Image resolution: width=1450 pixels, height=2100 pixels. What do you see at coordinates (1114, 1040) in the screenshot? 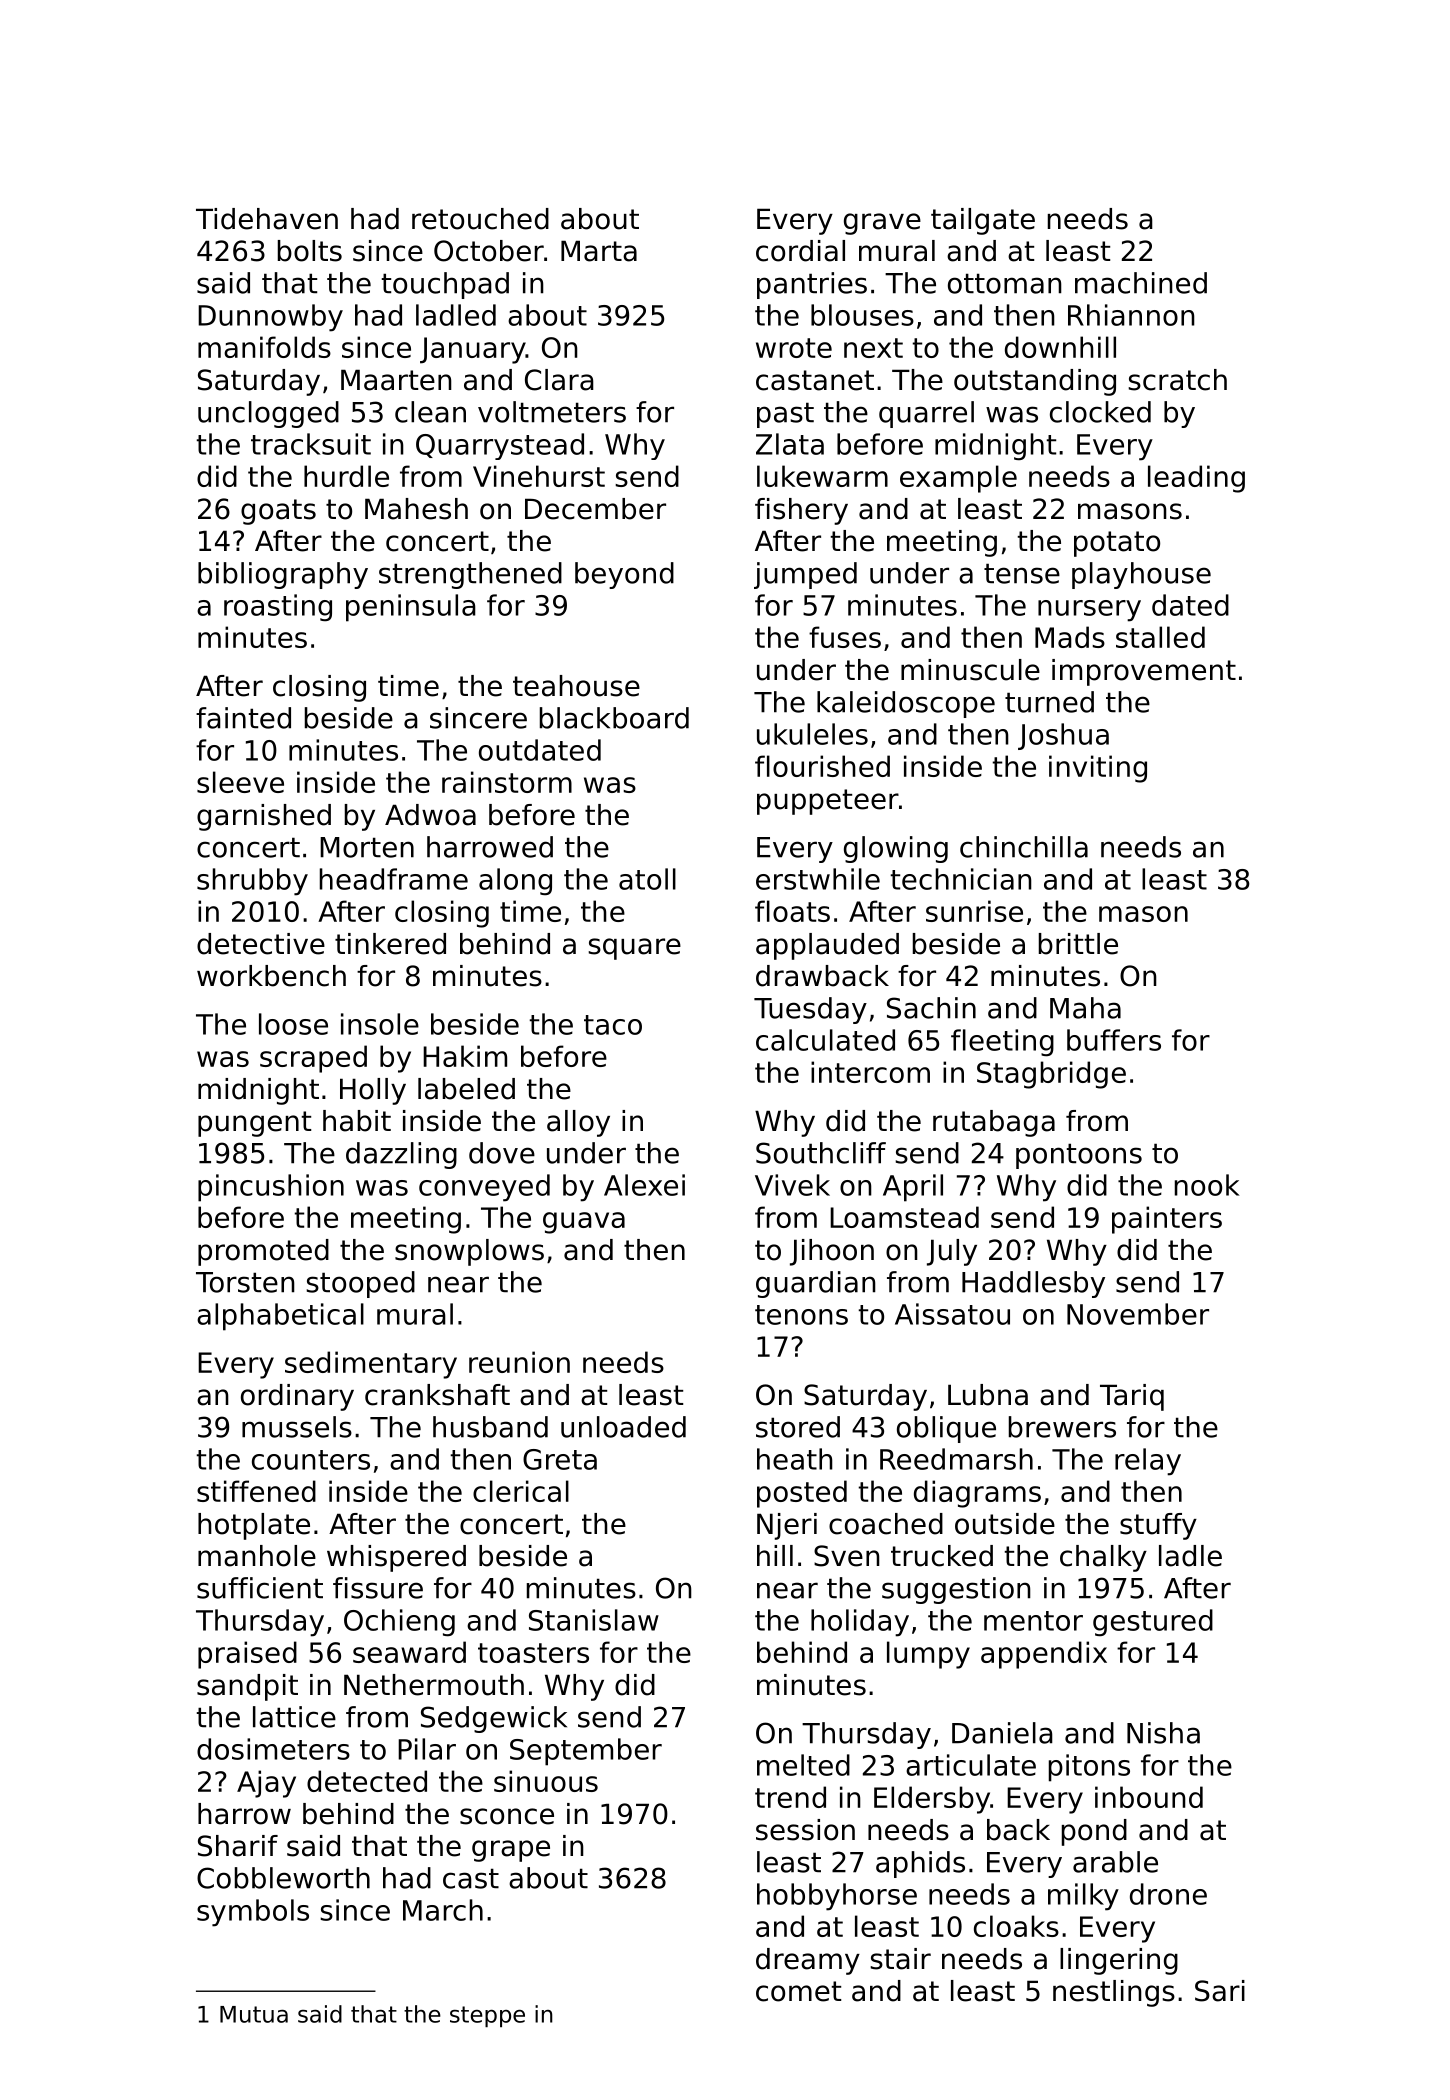
I see `buffers` at bounding box center [1114, 1040].
